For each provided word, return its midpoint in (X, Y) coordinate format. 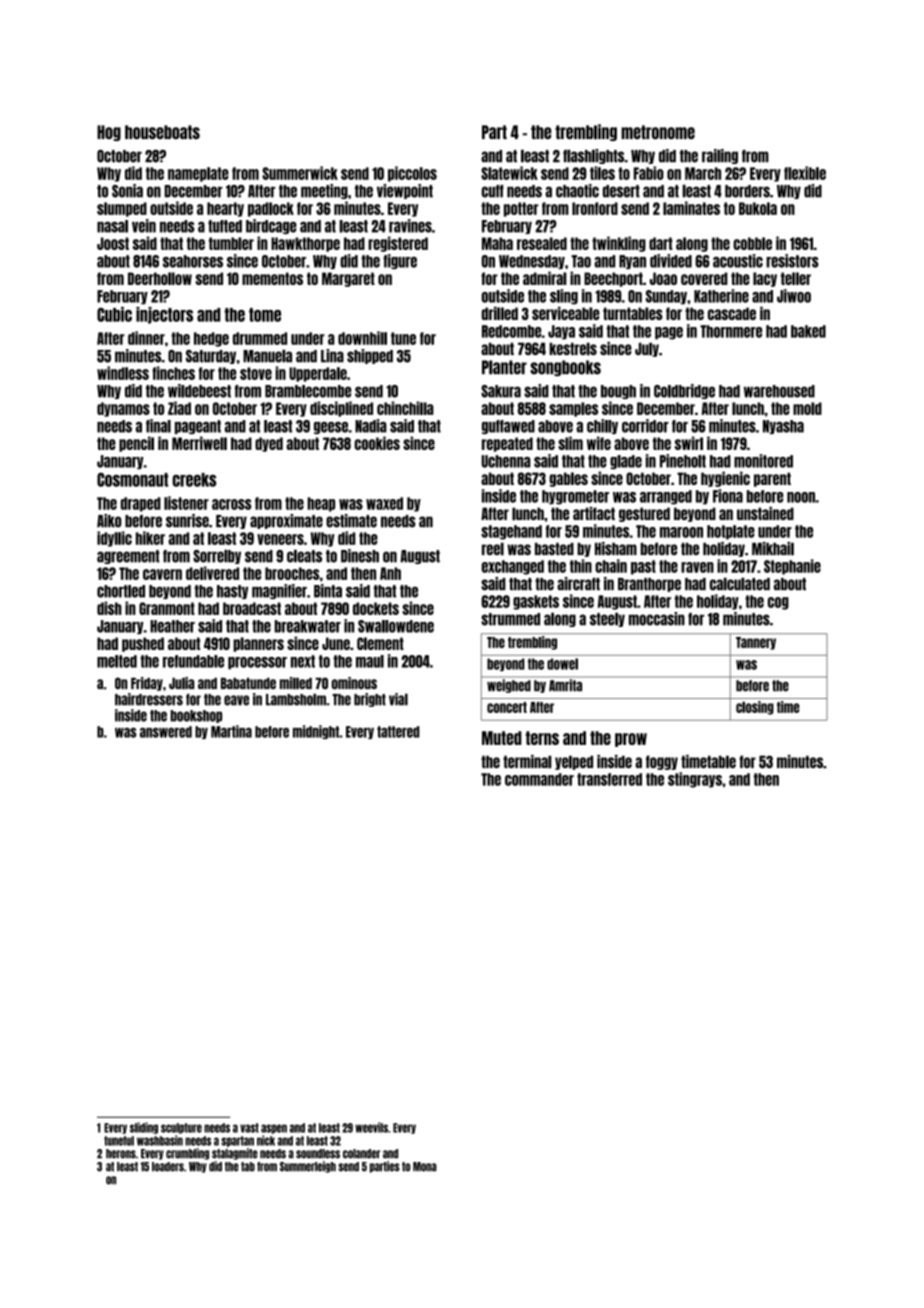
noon (801, 497)
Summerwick (300, 173)
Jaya (561, 332)
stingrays (695, 780)
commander (539, 779)
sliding (144, 1128)
